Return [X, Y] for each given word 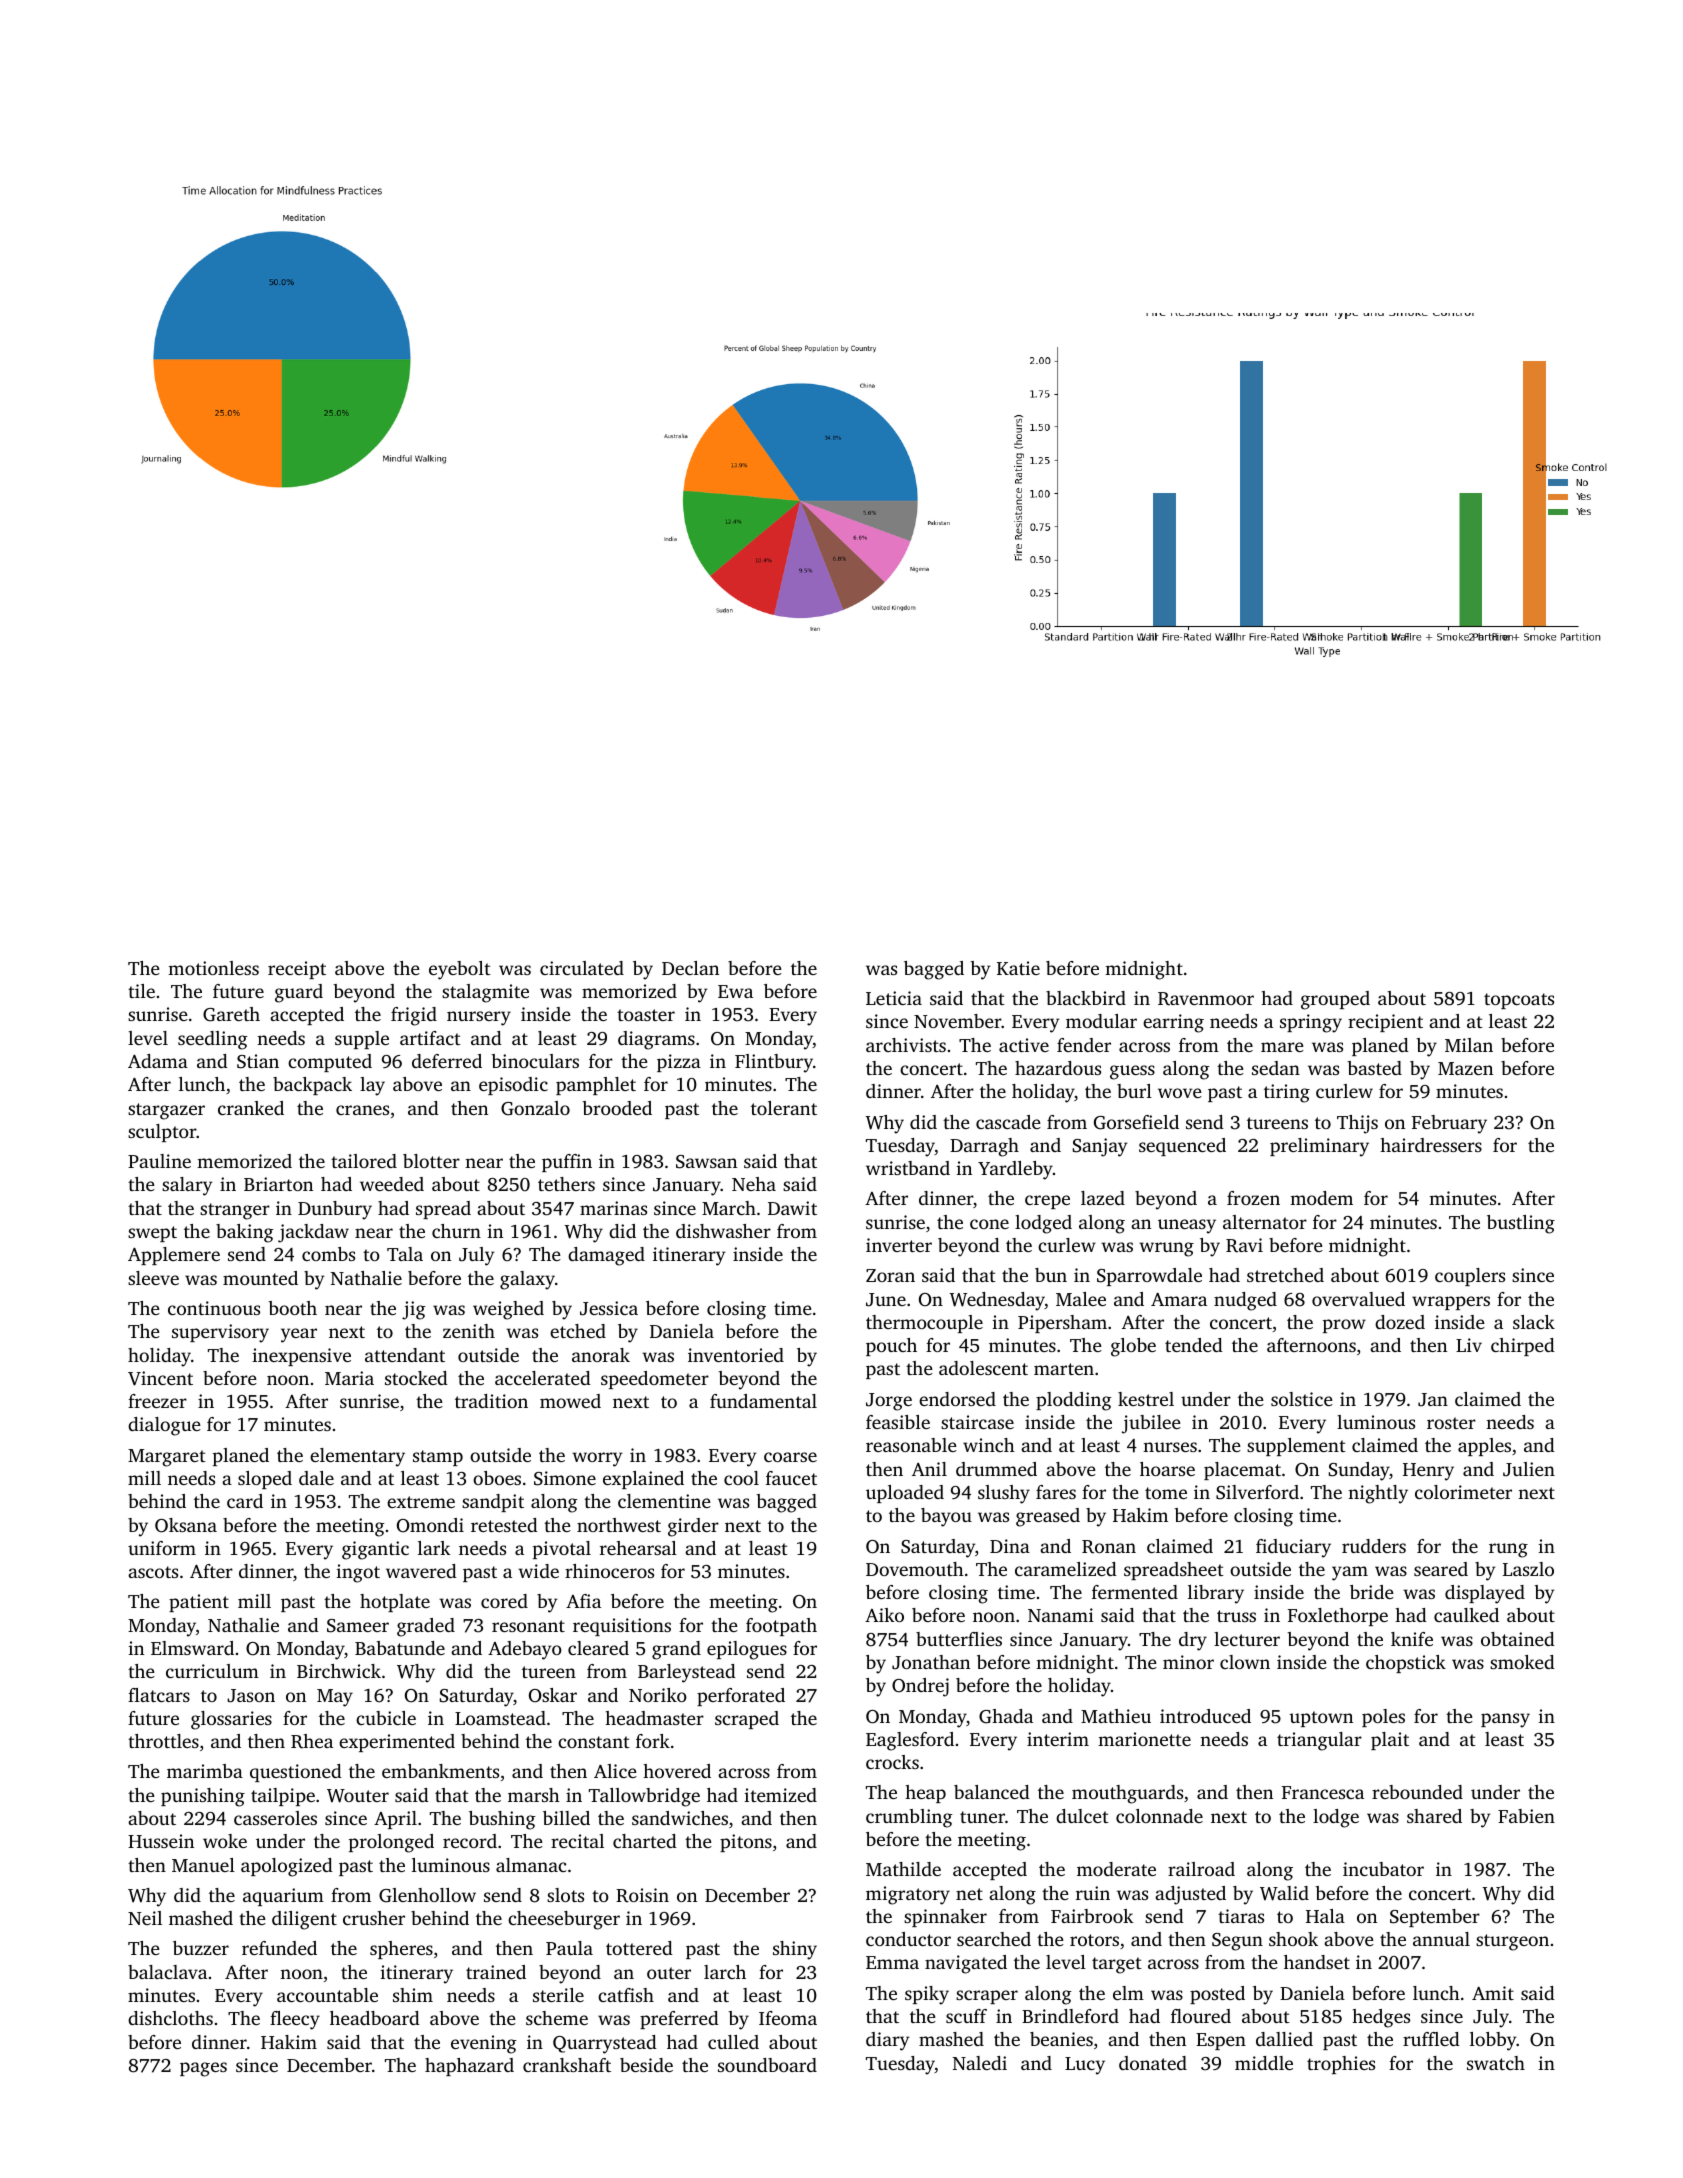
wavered [421, 1571]
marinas [613, 1208]
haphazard [469, 2067]
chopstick [1406, 1664]
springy [1311, 1023]
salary [187, 1186]
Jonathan [931, 1662]
